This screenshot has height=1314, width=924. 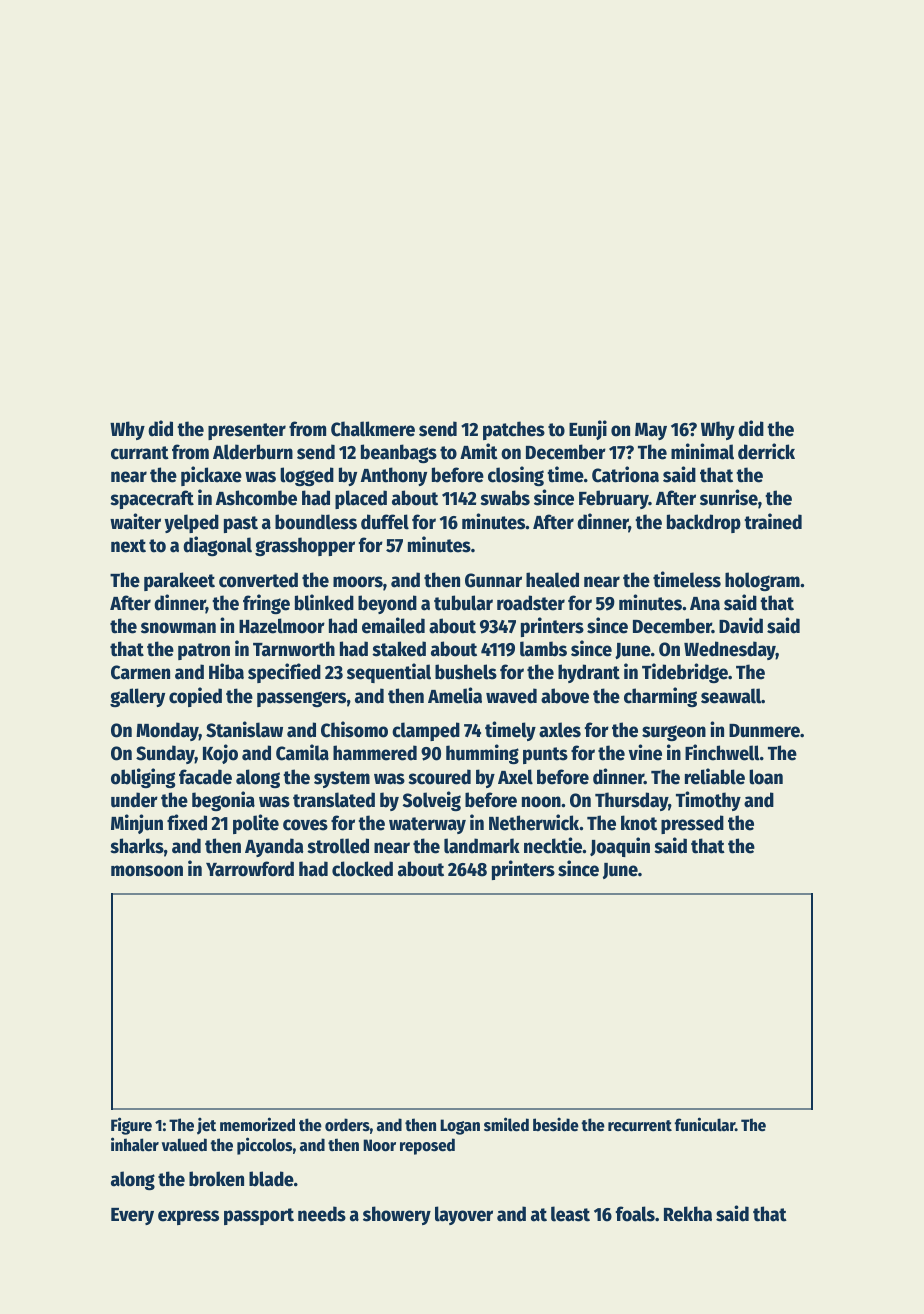 What do you see at coordinates (514, 430) in the screenshot?
I see `patches` at bounding box center [514, 430].
